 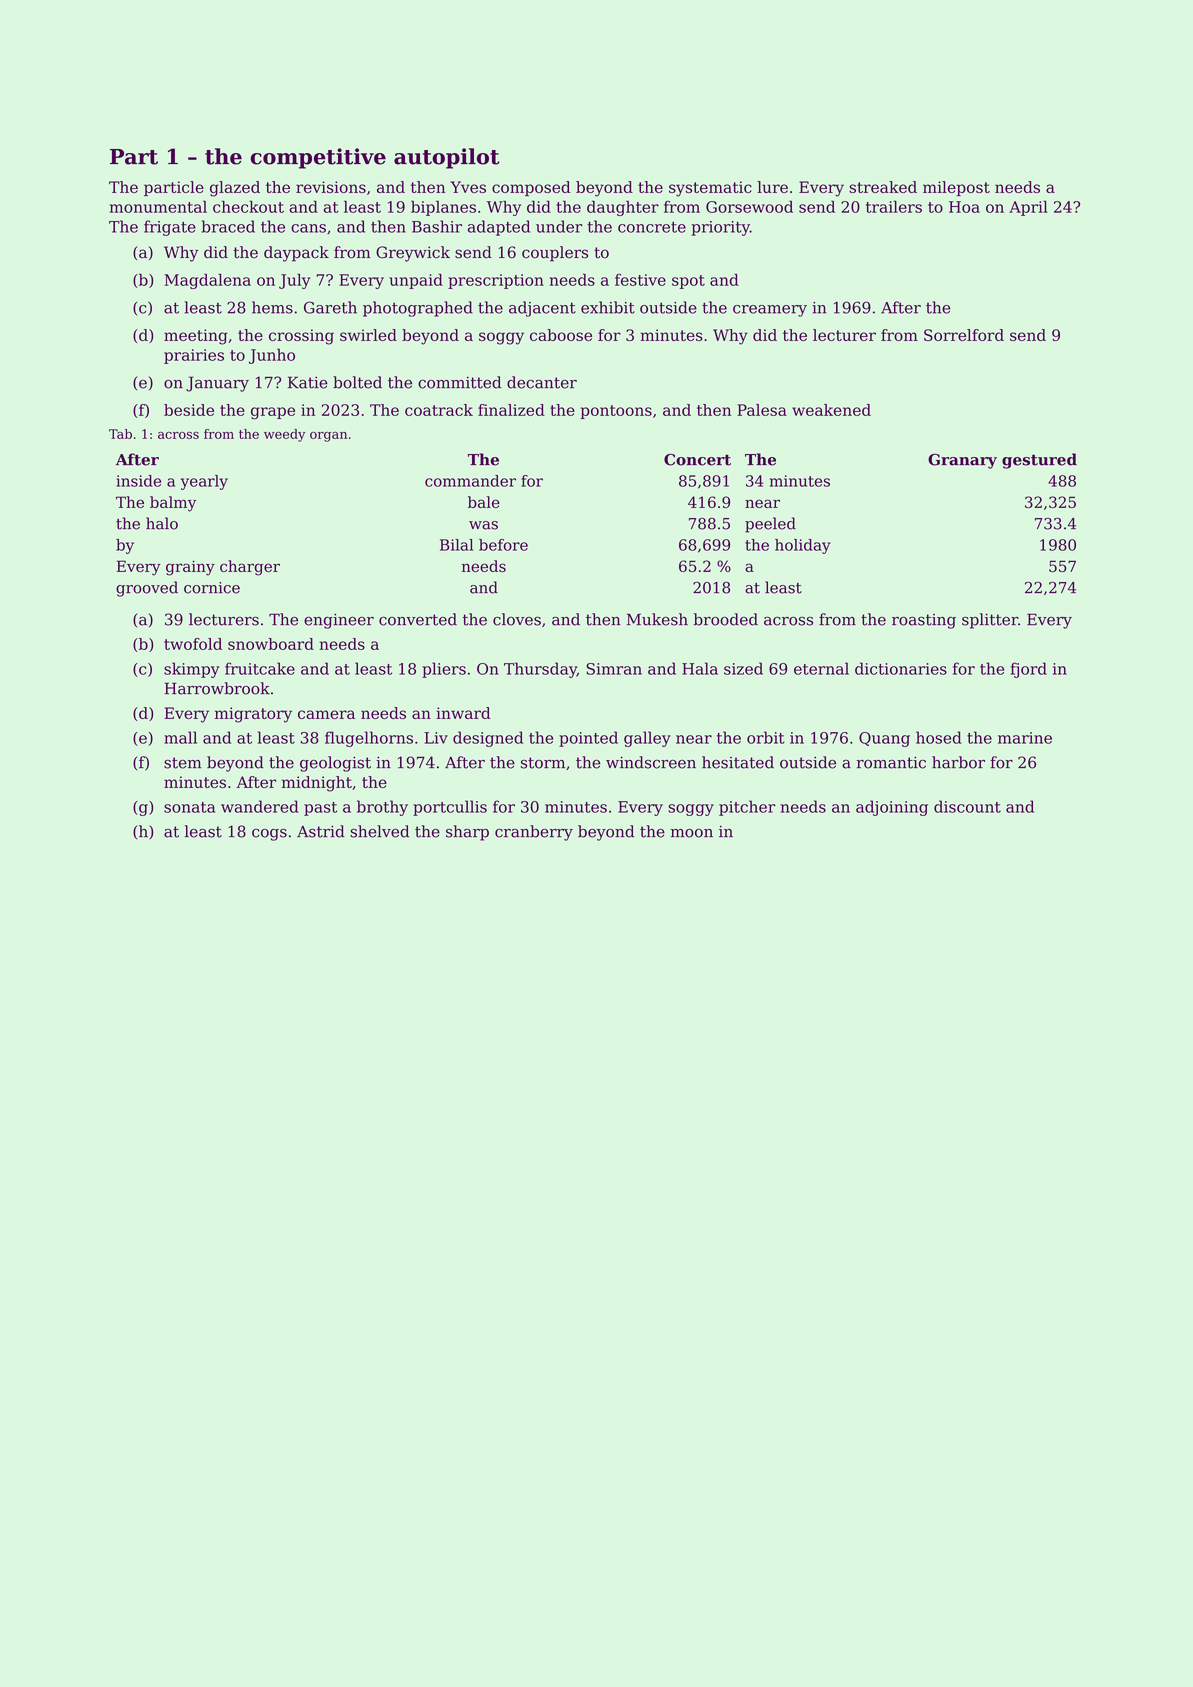 I want to click on mall, so click(x=180, y=737).
